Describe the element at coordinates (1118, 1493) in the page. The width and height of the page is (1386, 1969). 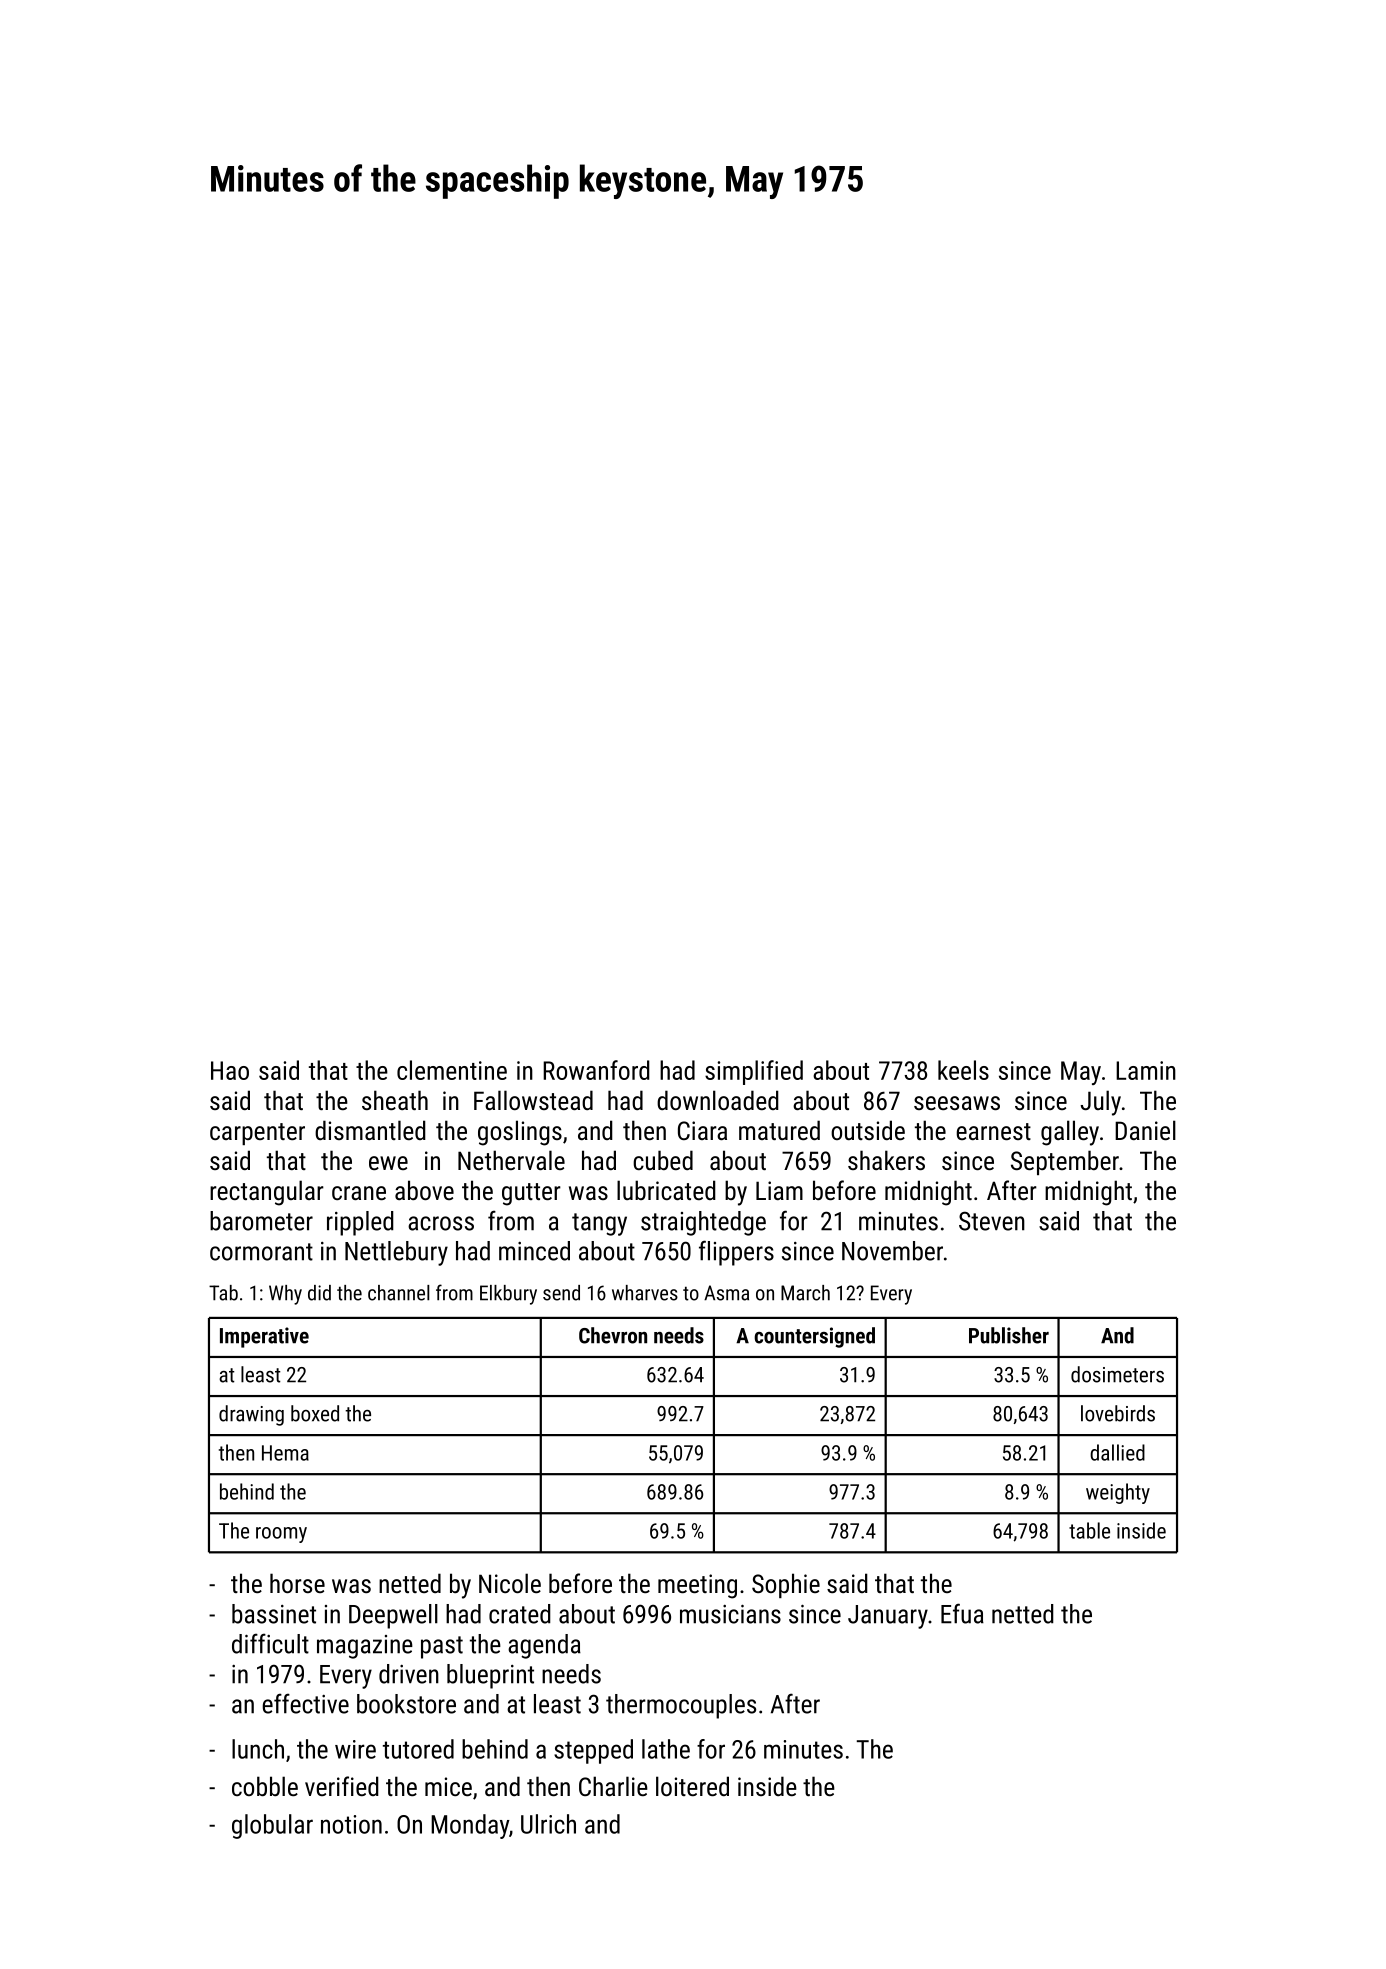
I see `weighty` at that location.
